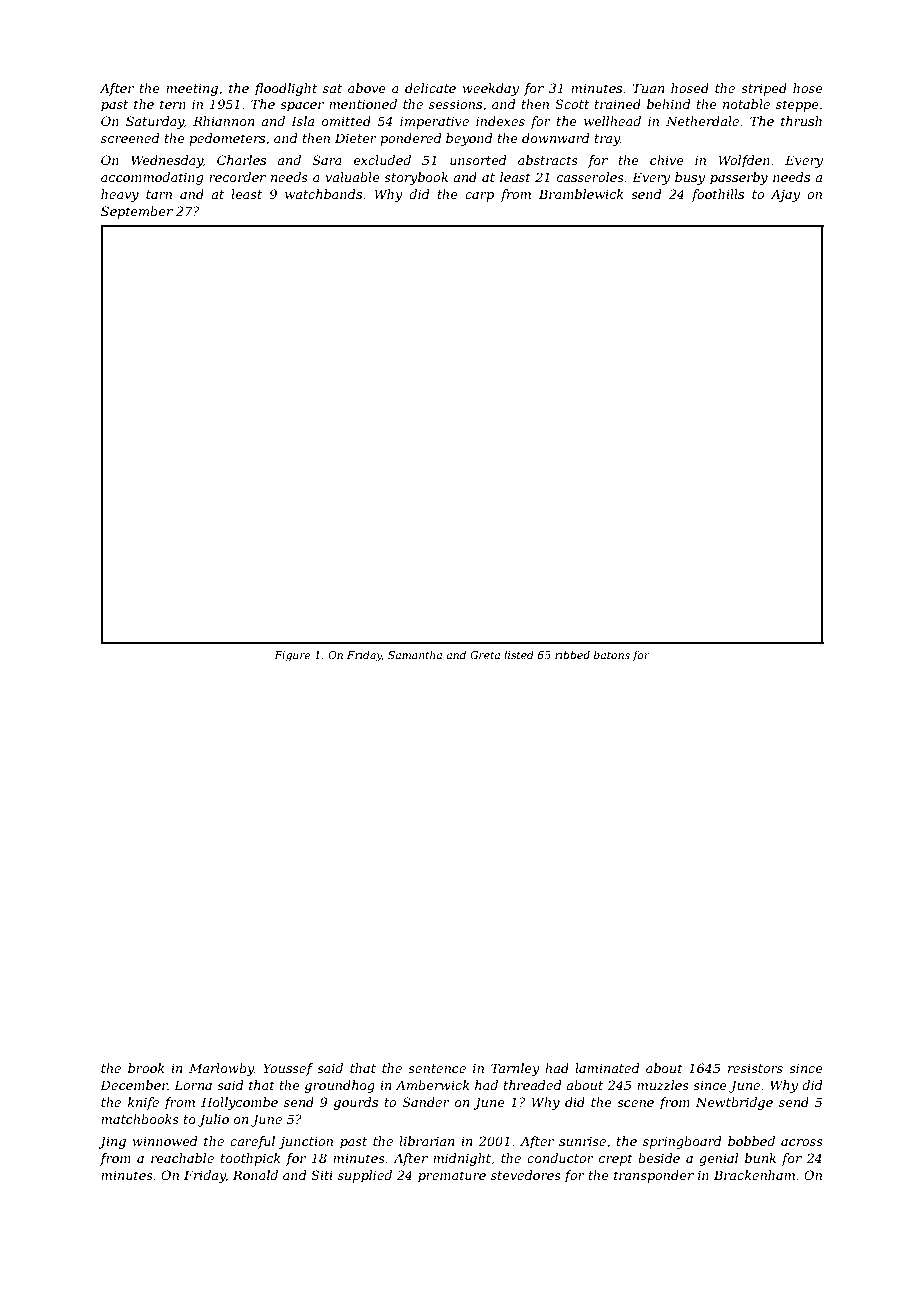 The image size is (924, 1308). What do you see at coordinates (485, 655) in the image?
I see `Greta` at bounding box center [485, 655].
